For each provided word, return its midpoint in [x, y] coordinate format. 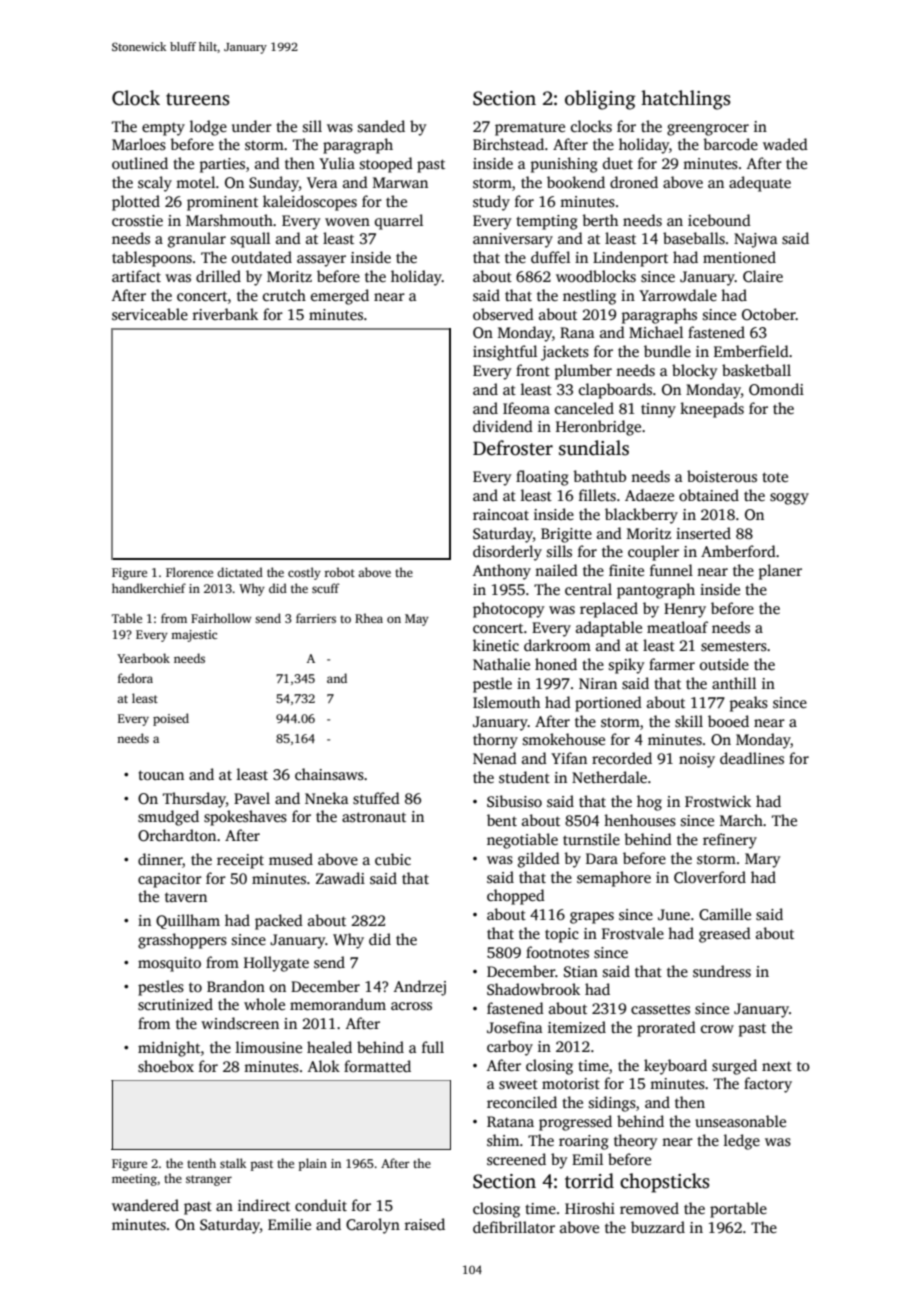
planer [780, 572]
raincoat [501, 514]
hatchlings [685, 100]
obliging [600, 100]
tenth [201, 1163]
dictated [240, 572]
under [252, 126]
